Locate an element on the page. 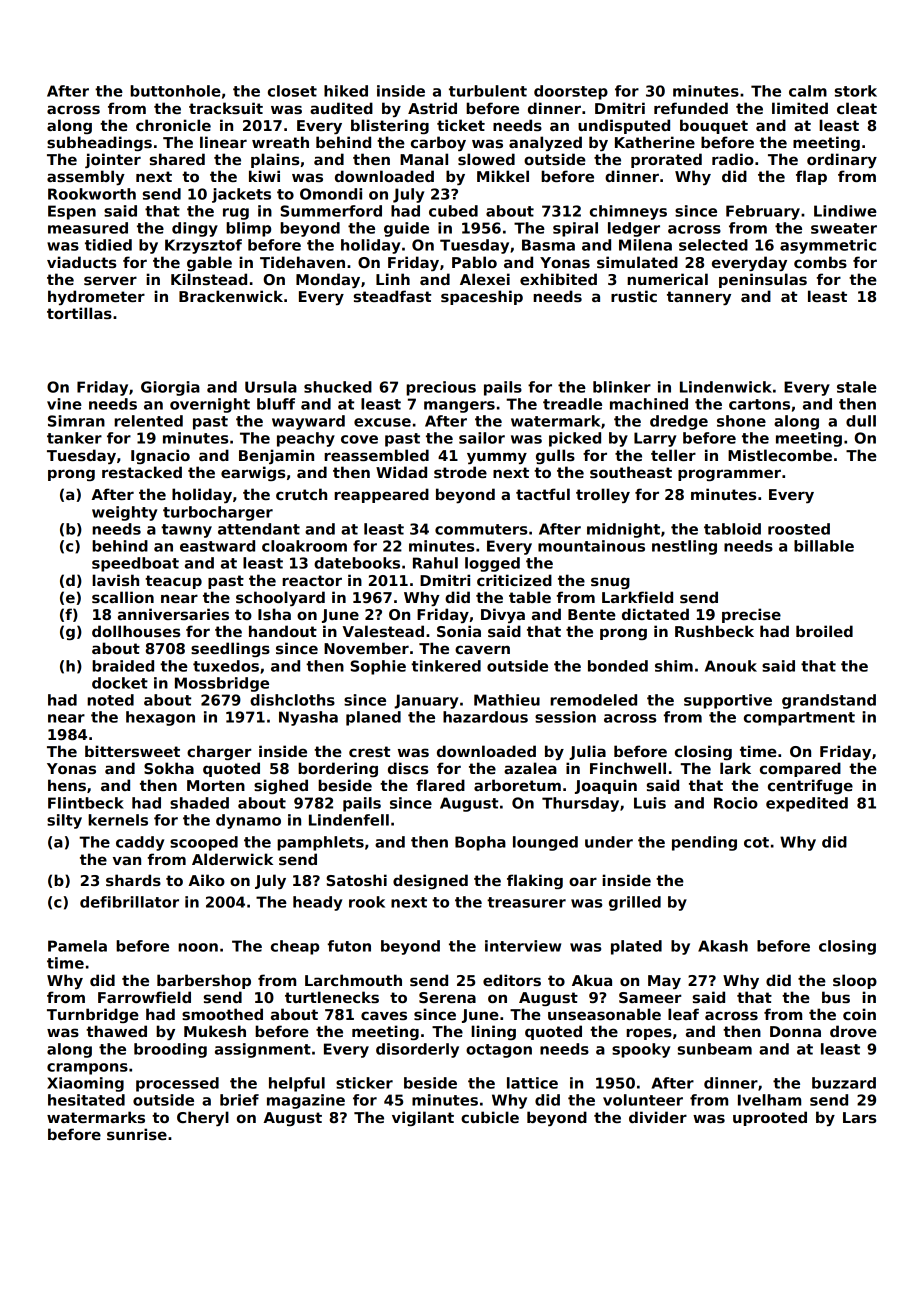 This document has width=924, height=1308. dictated is located at coordinates (655, 614).
